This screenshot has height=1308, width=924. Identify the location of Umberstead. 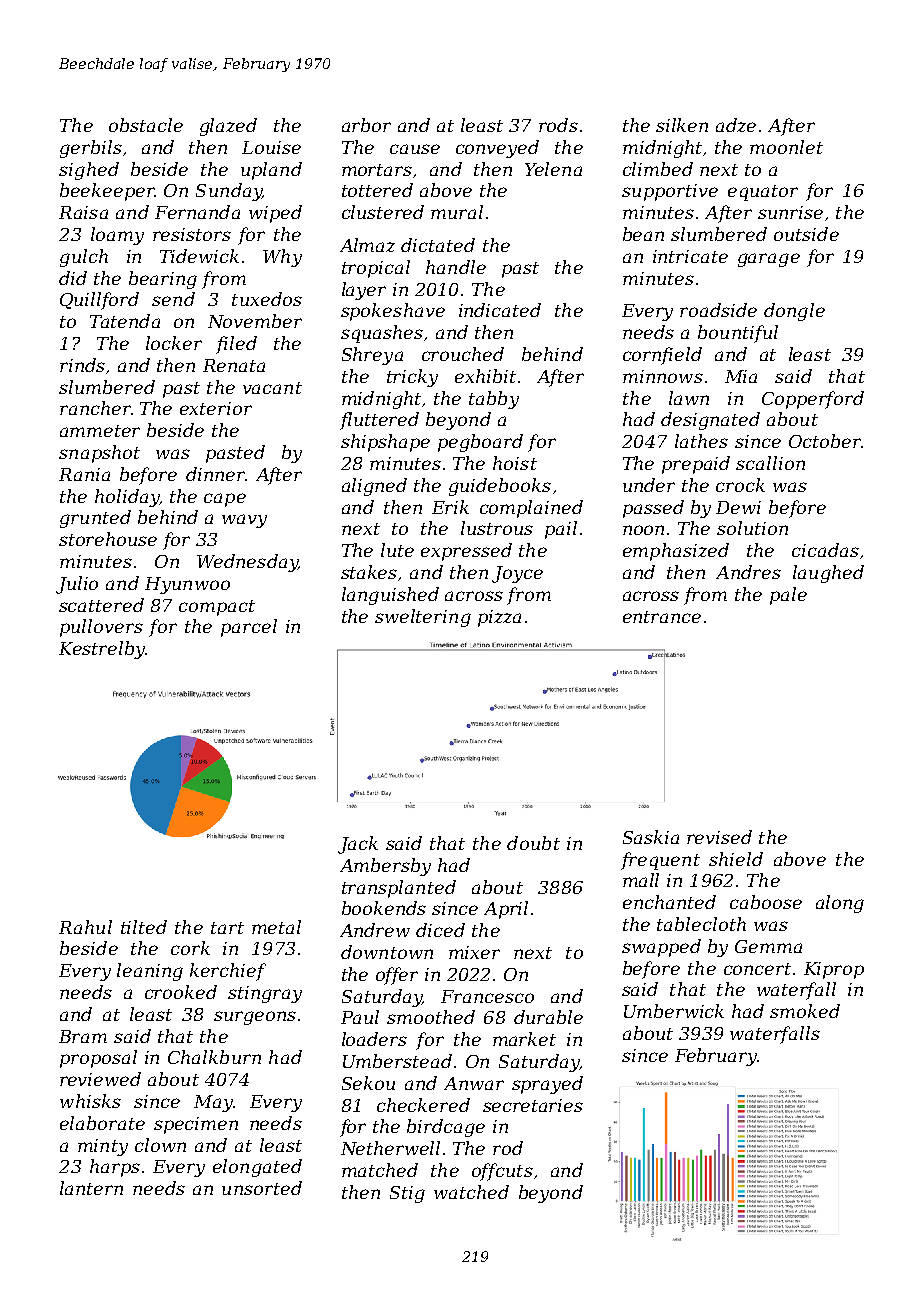
(397, 1061).
